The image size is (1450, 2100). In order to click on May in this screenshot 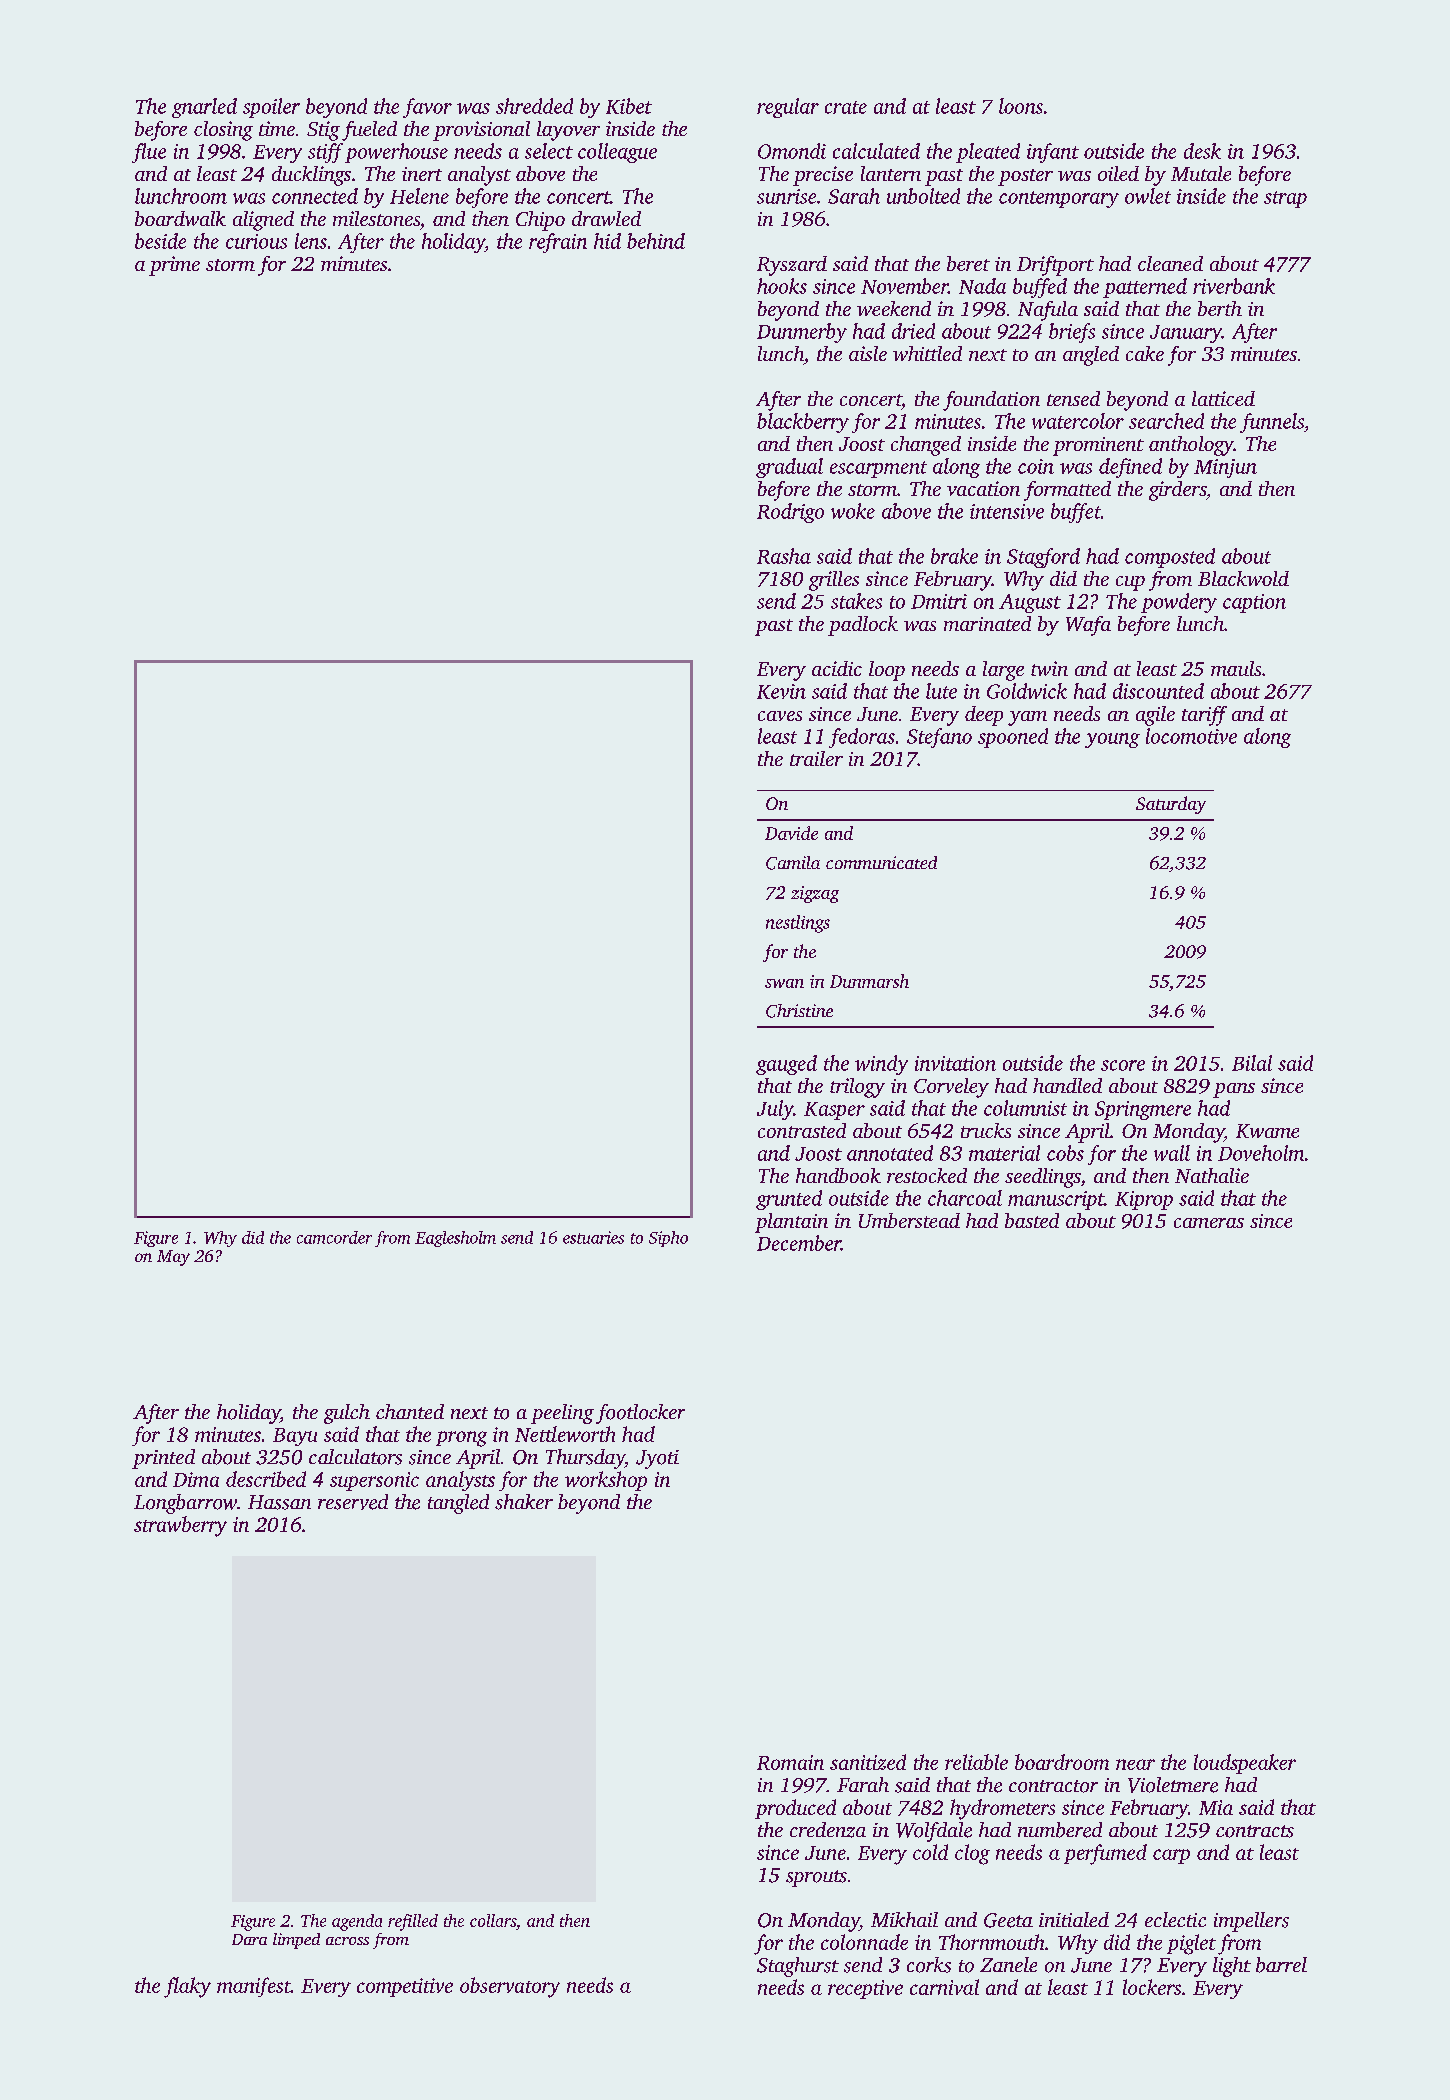, I will do `click(173, 1258)`.
